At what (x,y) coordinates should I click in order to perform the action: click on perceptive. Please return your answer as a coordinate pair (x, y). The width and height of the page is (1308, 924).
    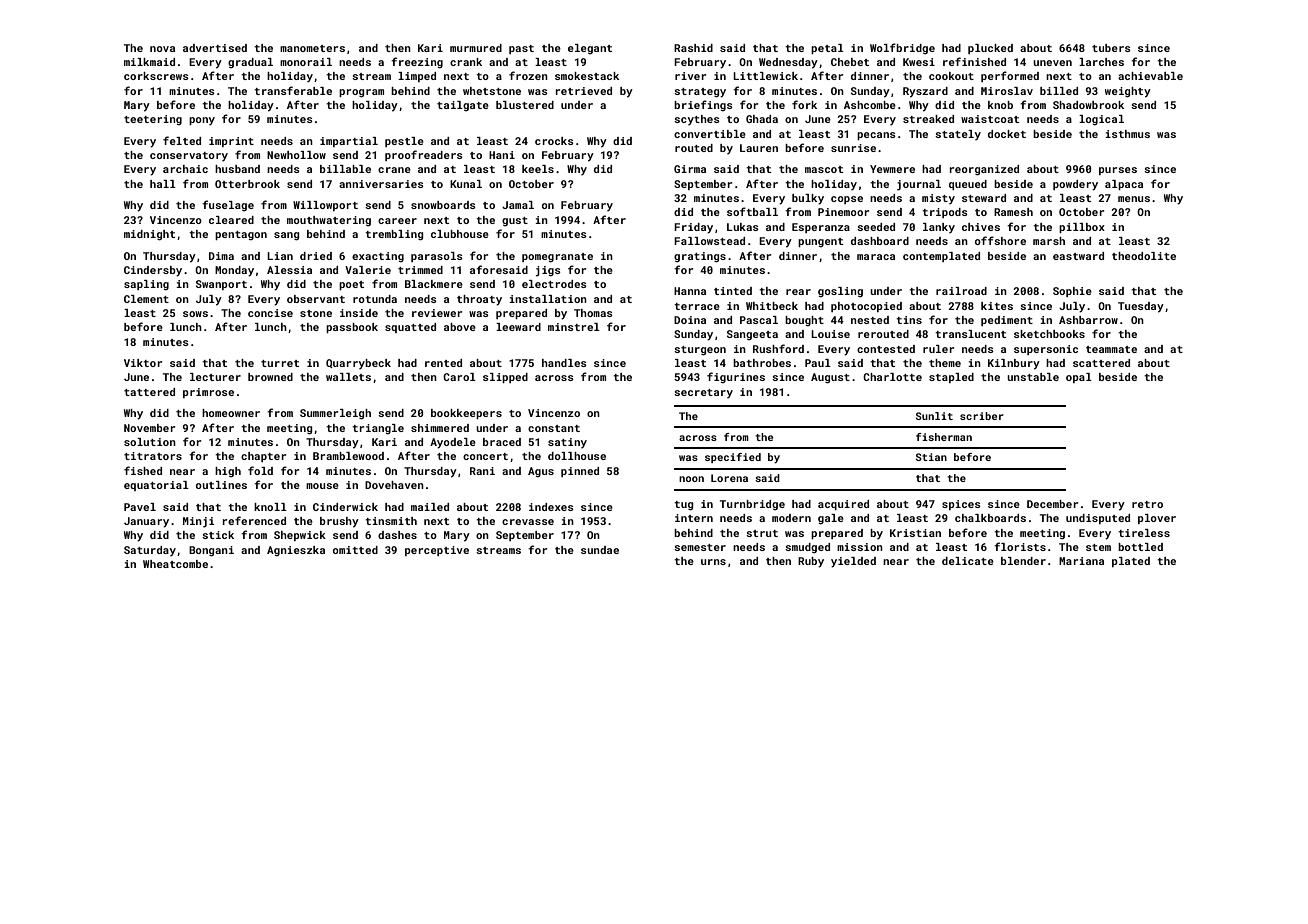
    Looking at the image, I should click on (437, 551).
